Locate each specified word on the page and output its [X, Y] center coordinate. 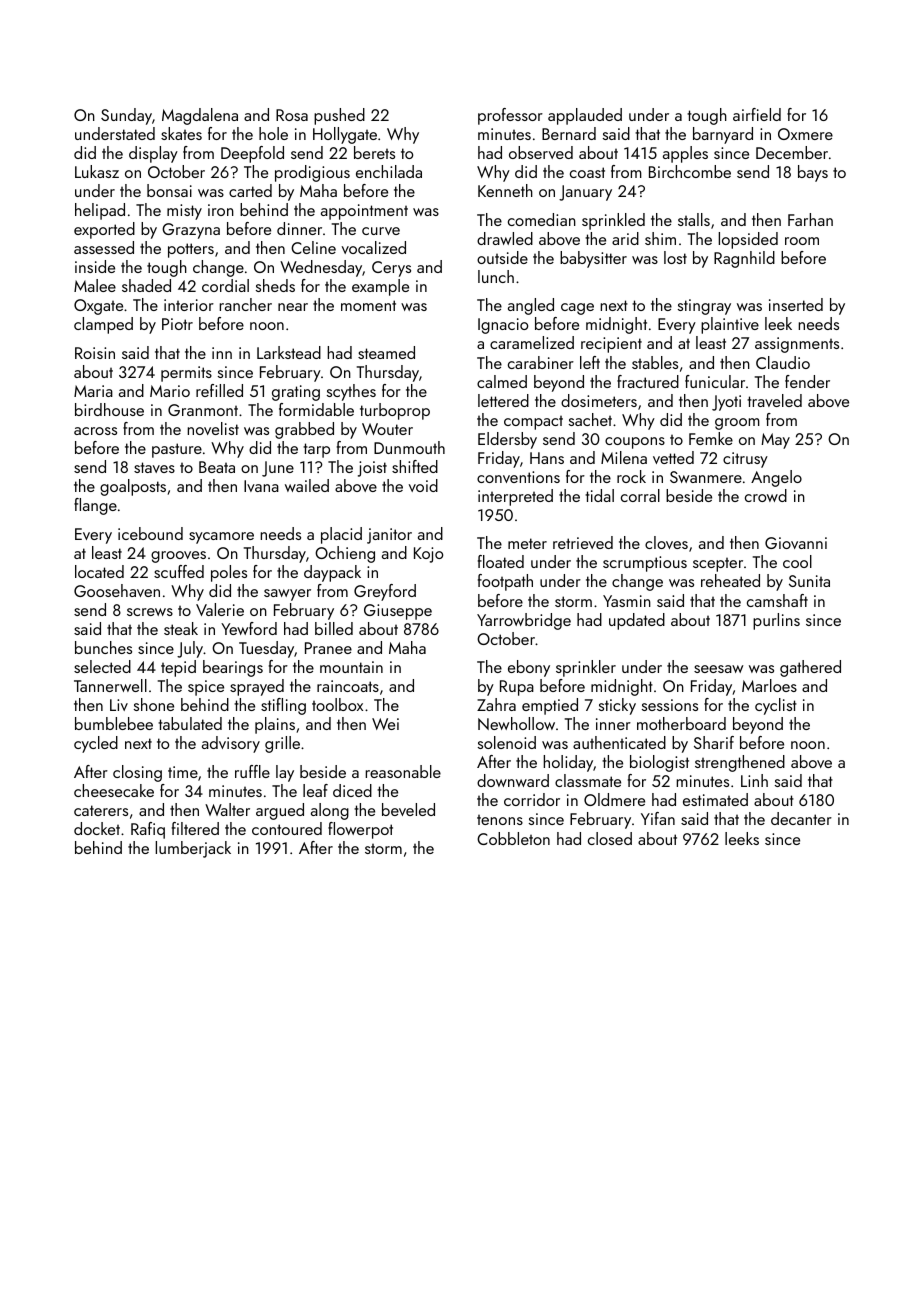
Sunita [809, 581]
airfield [757, 114]
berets [374, 152]
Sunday [126, 116]
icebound [150, 533]
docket [97, 828]
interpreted [515, 497]
